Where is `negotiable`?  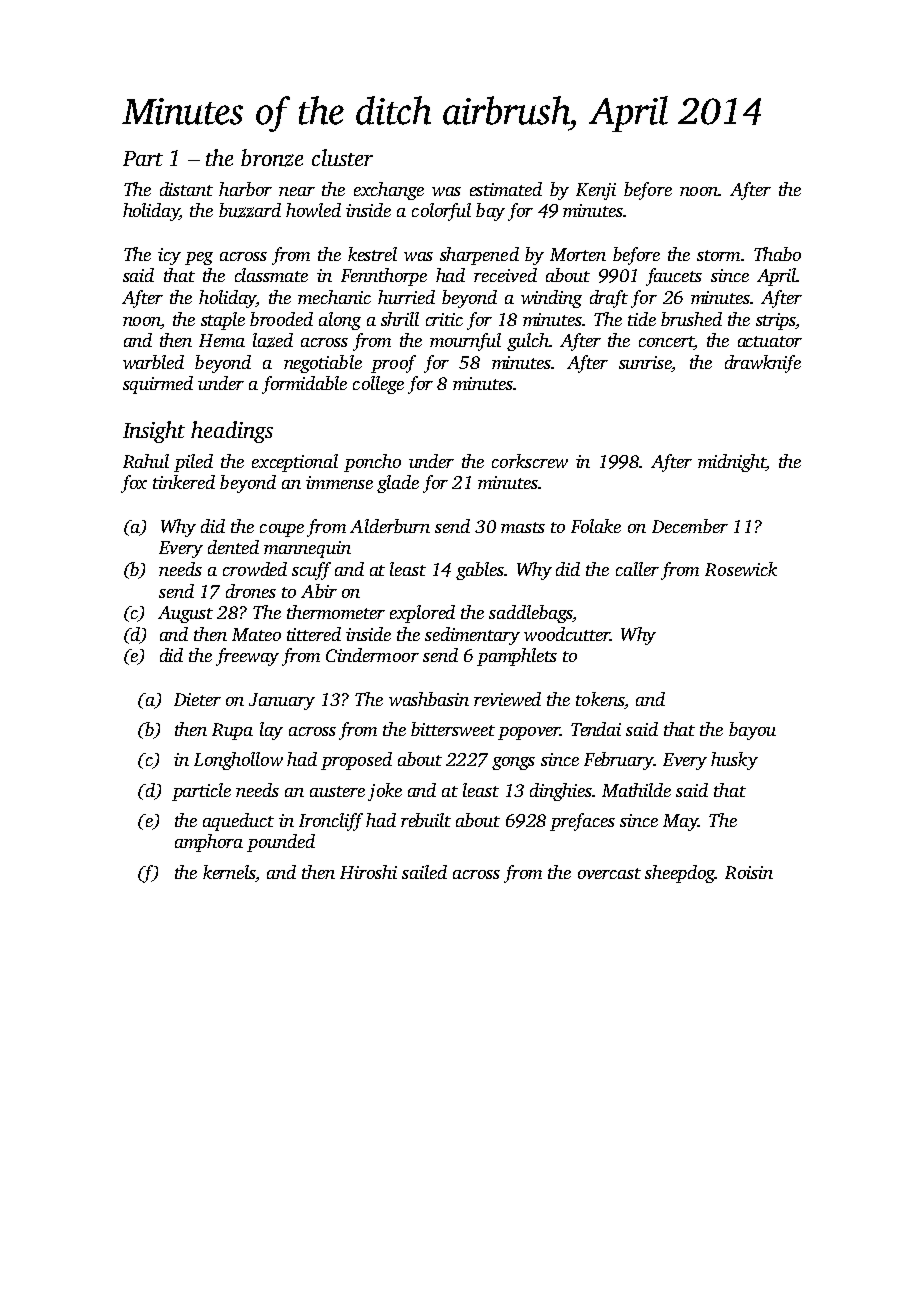
negotiable is located at coordinates (323, 364).
